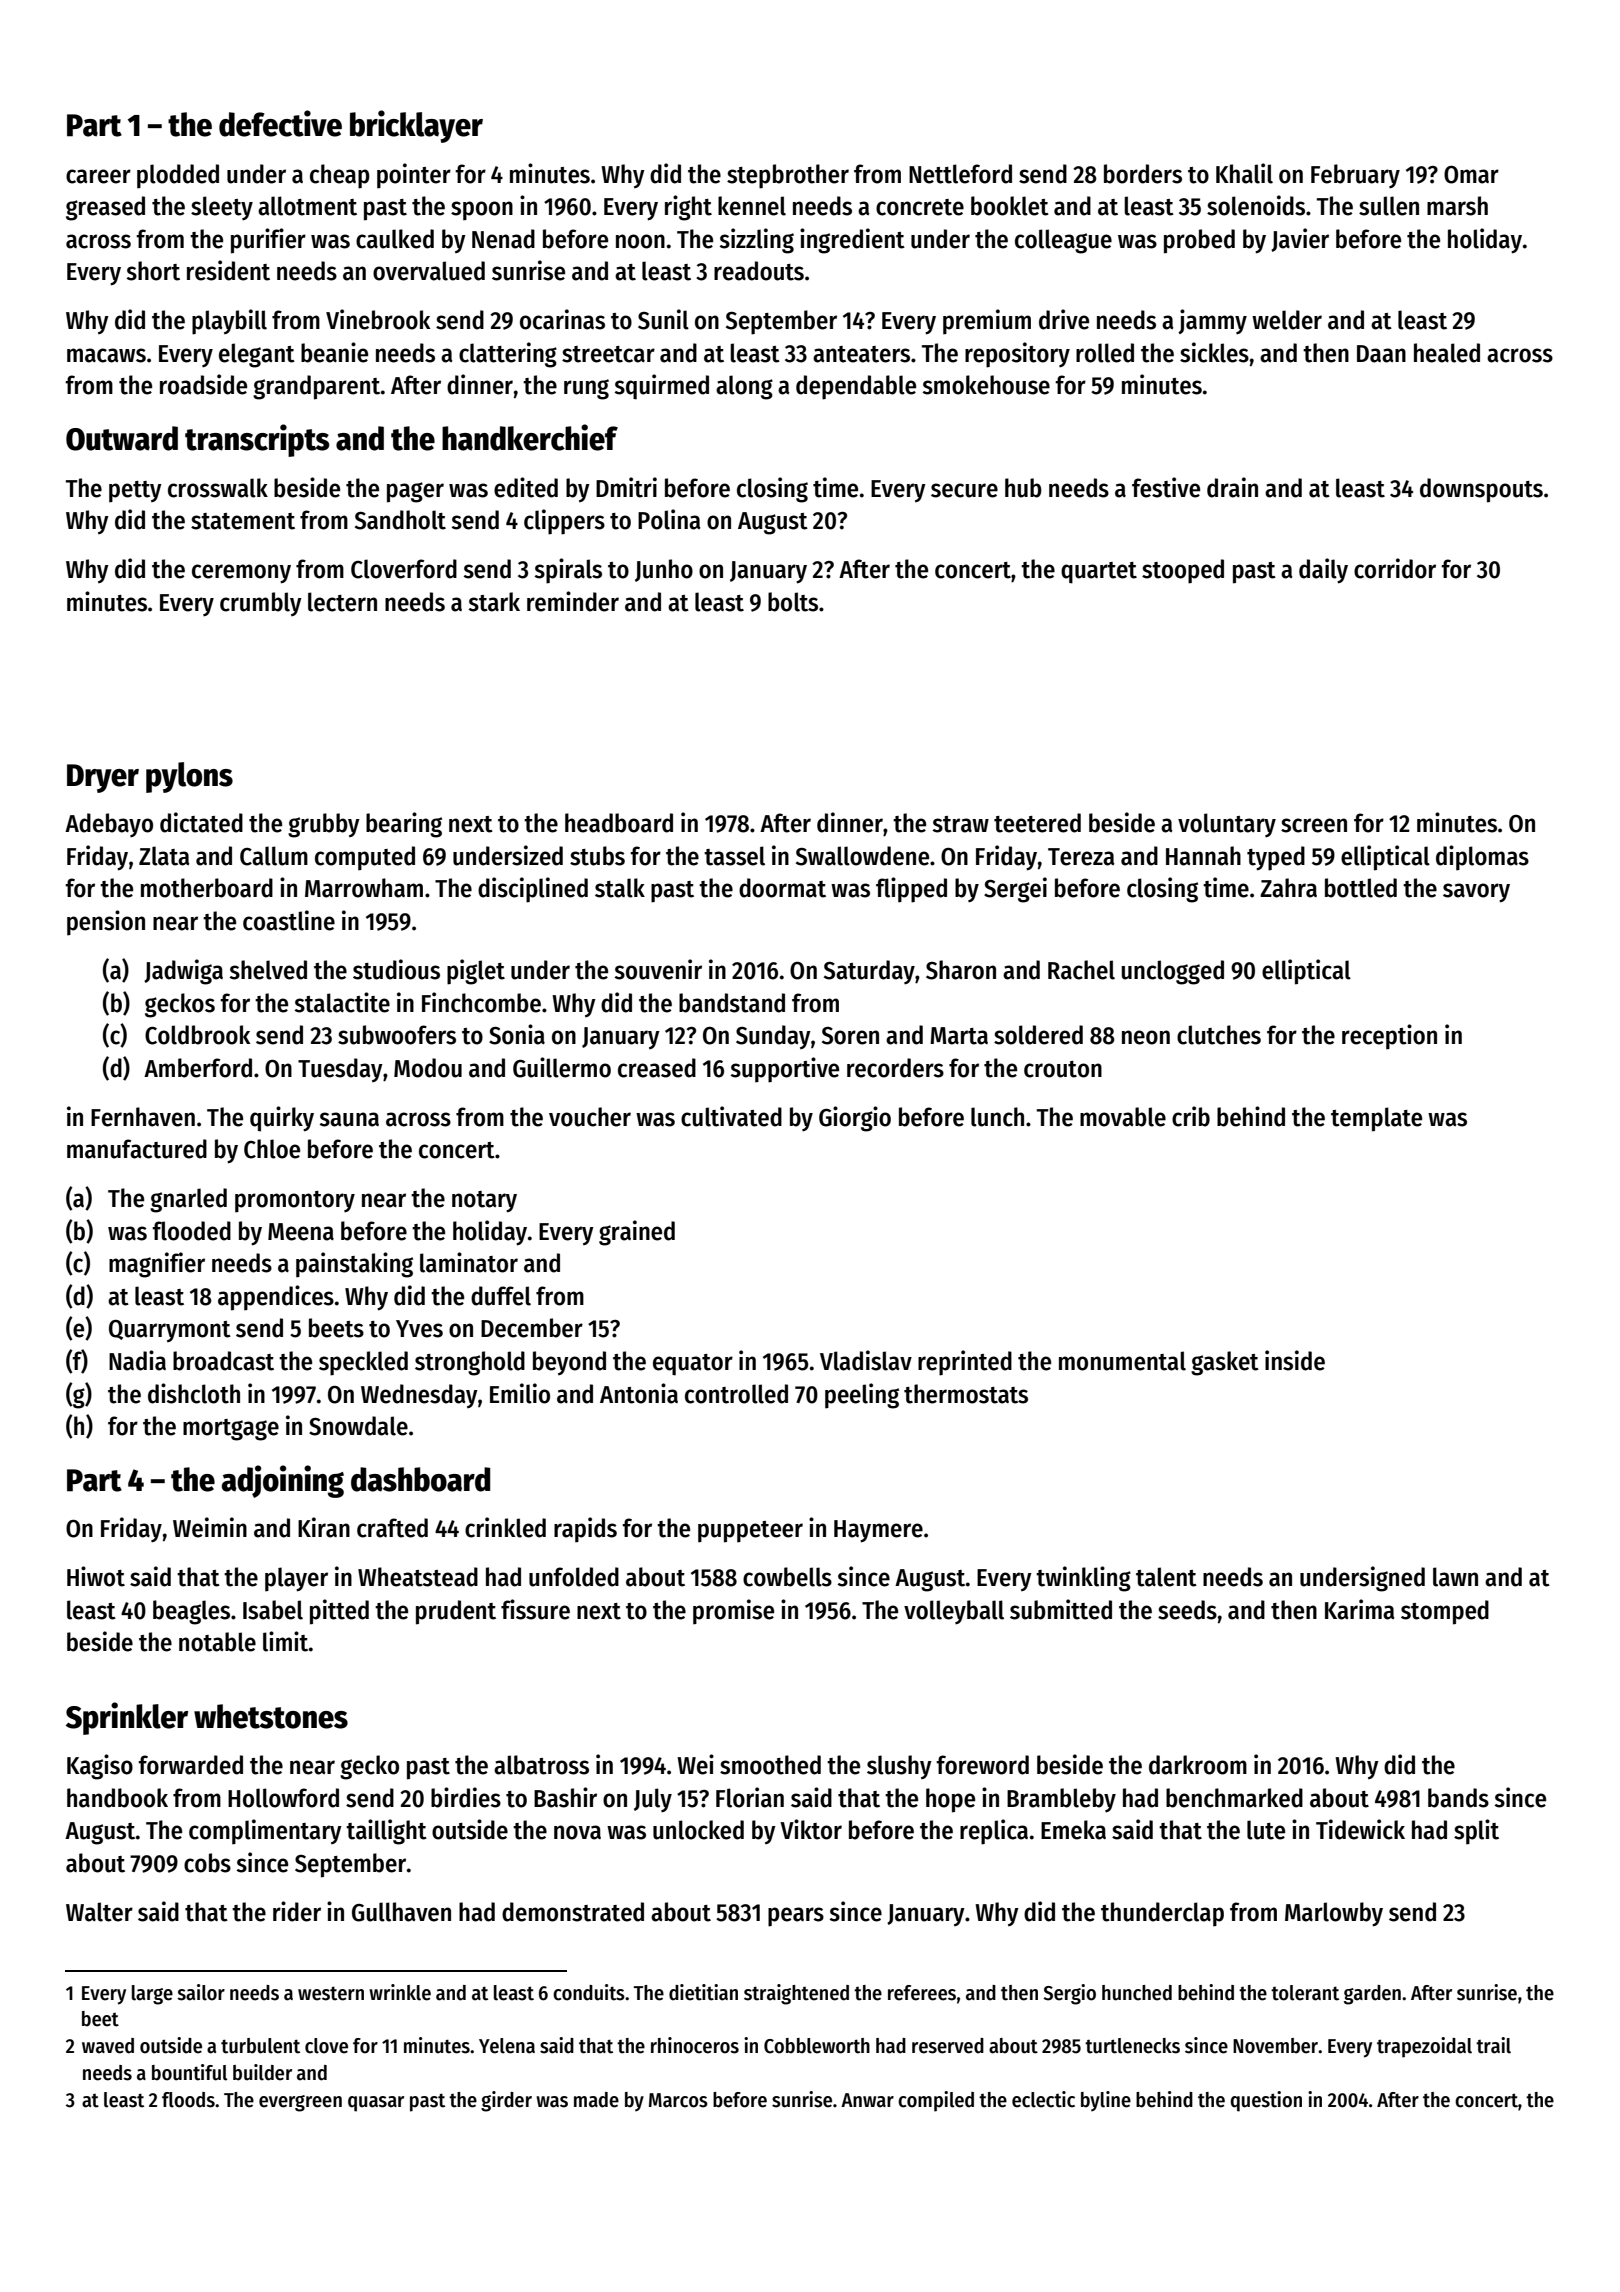  I want to click on Javier, so click(1300, 240).
